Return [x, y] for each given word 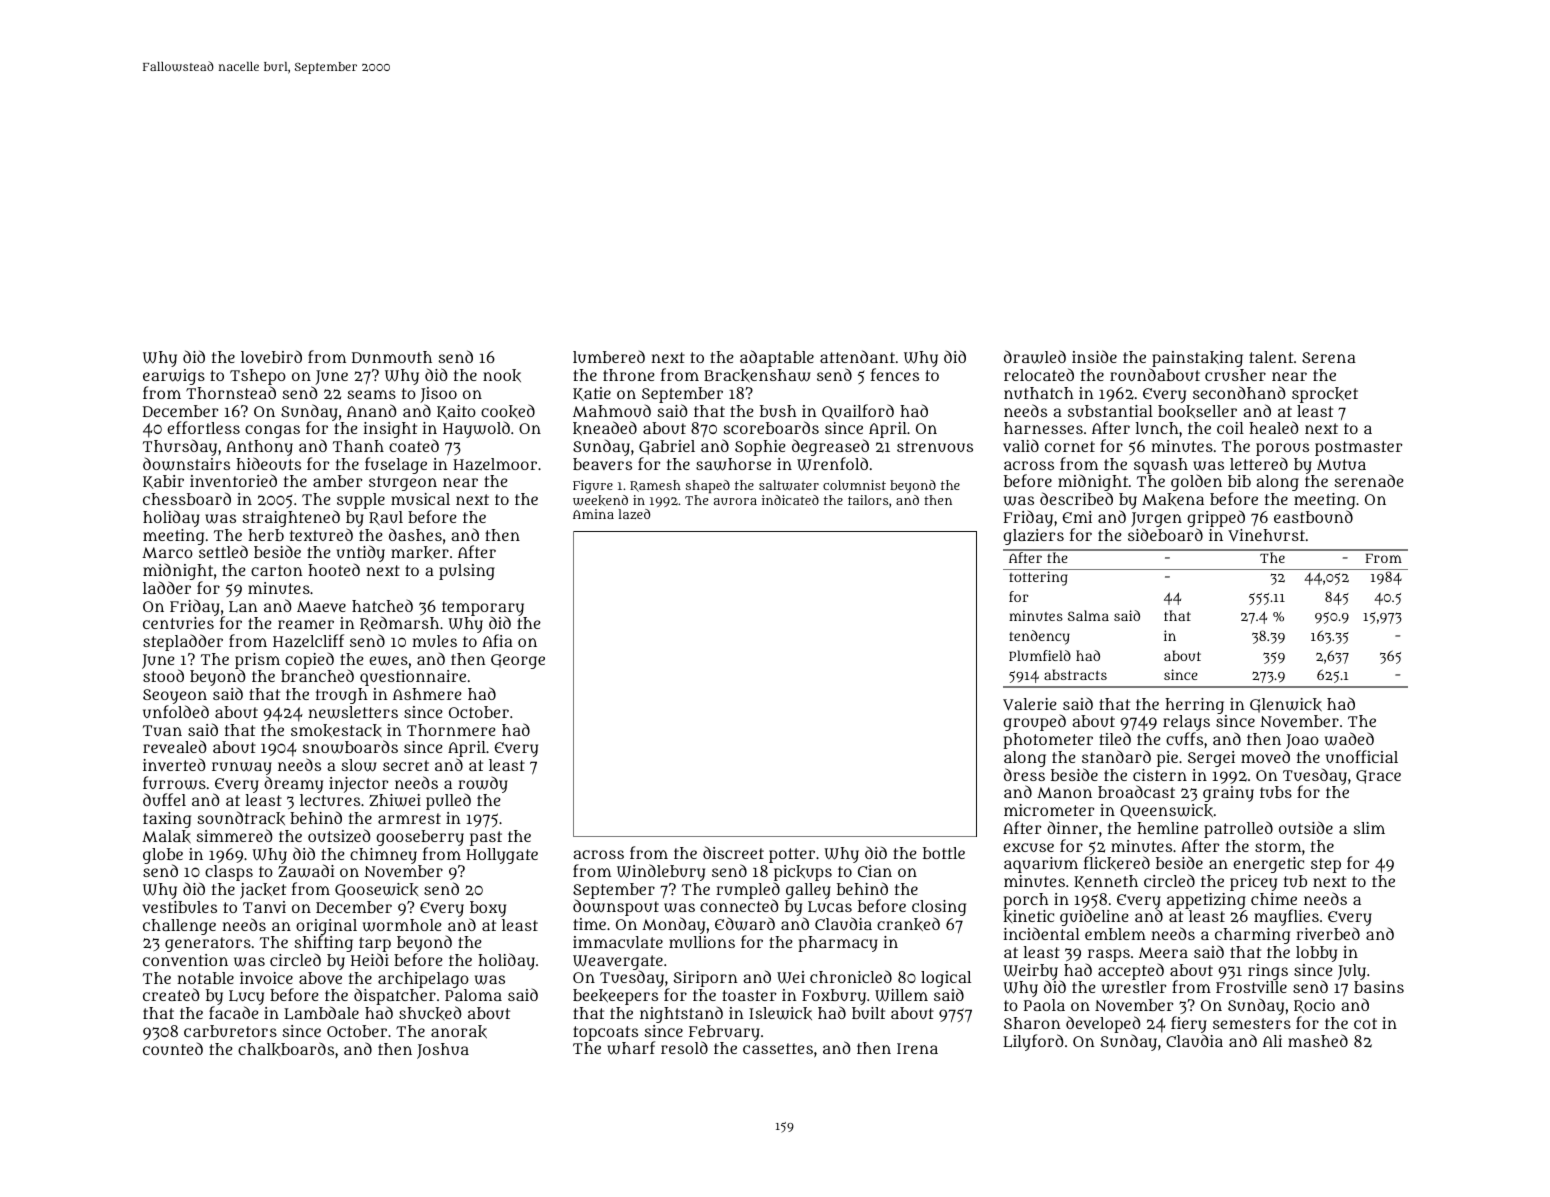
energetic [1268, 865]
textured [321, 534]
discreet [733, 852]
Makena [1173, 499]
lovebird [271, 356]
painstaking [1197, 359]
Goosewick [376, 890]
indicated [790, 500]
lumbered [609, 356]
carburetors [230, 1031]
